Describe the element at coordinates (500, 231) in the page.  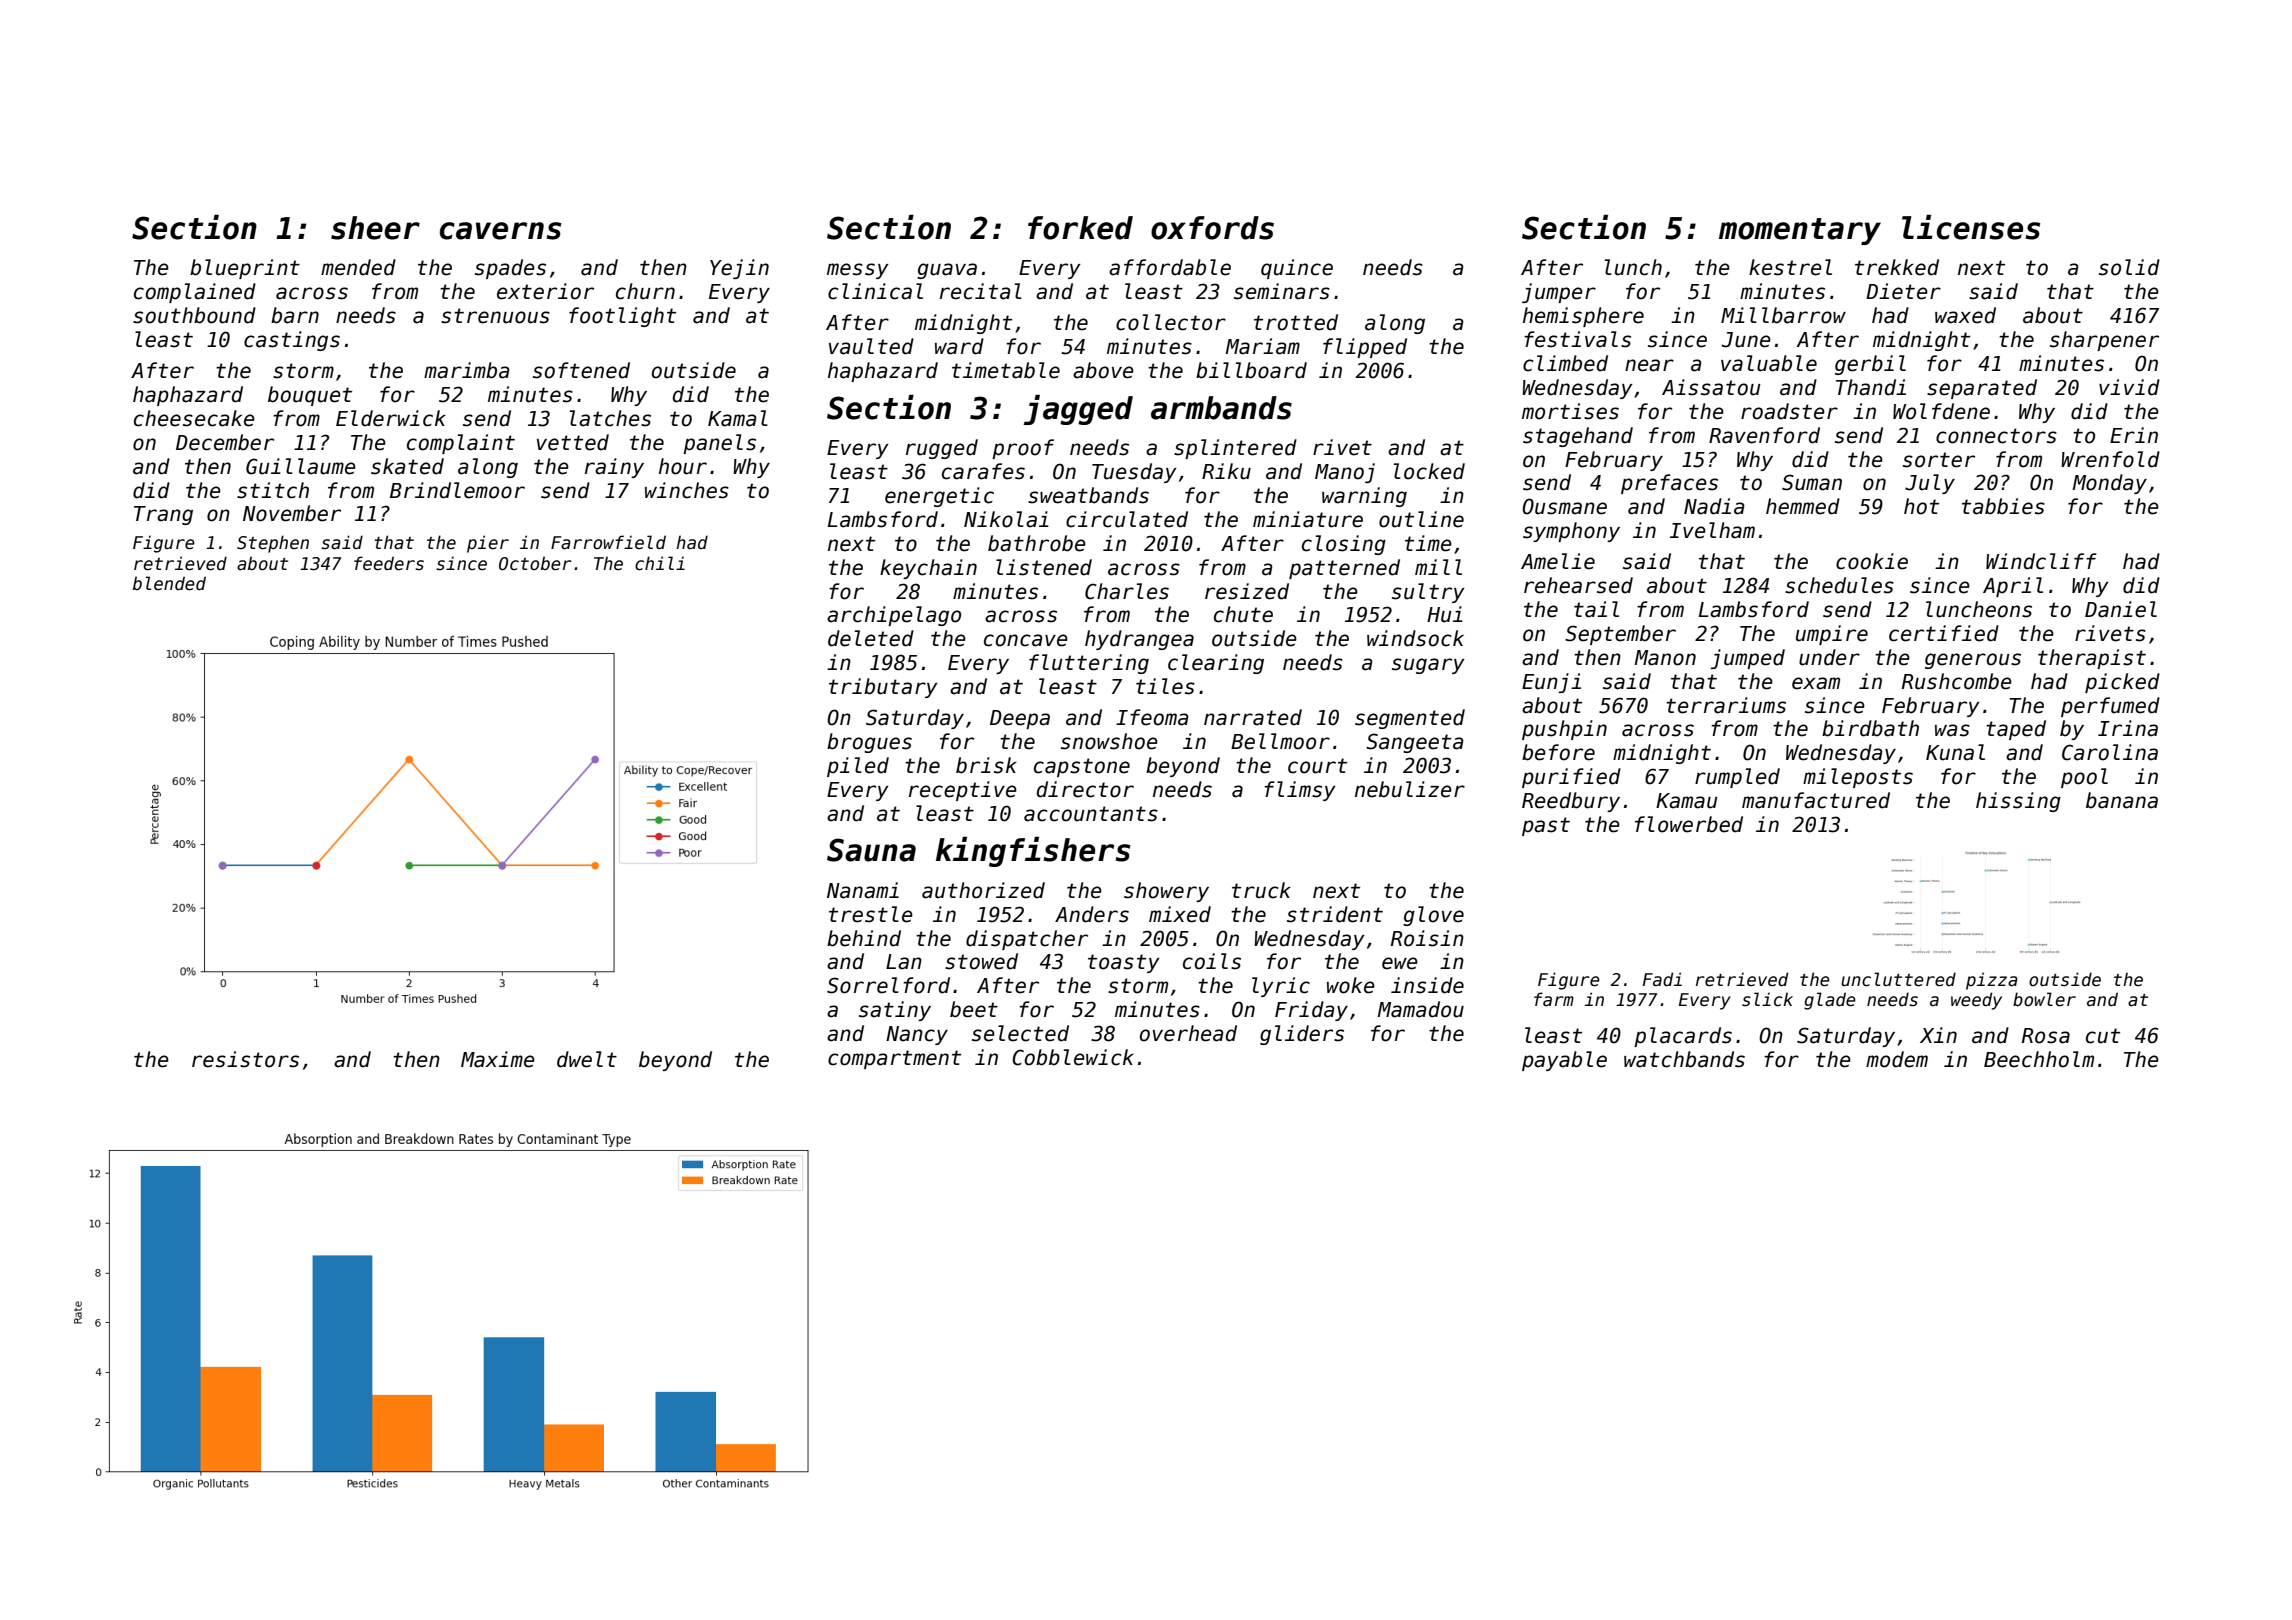
I see `caverns` at that location.
